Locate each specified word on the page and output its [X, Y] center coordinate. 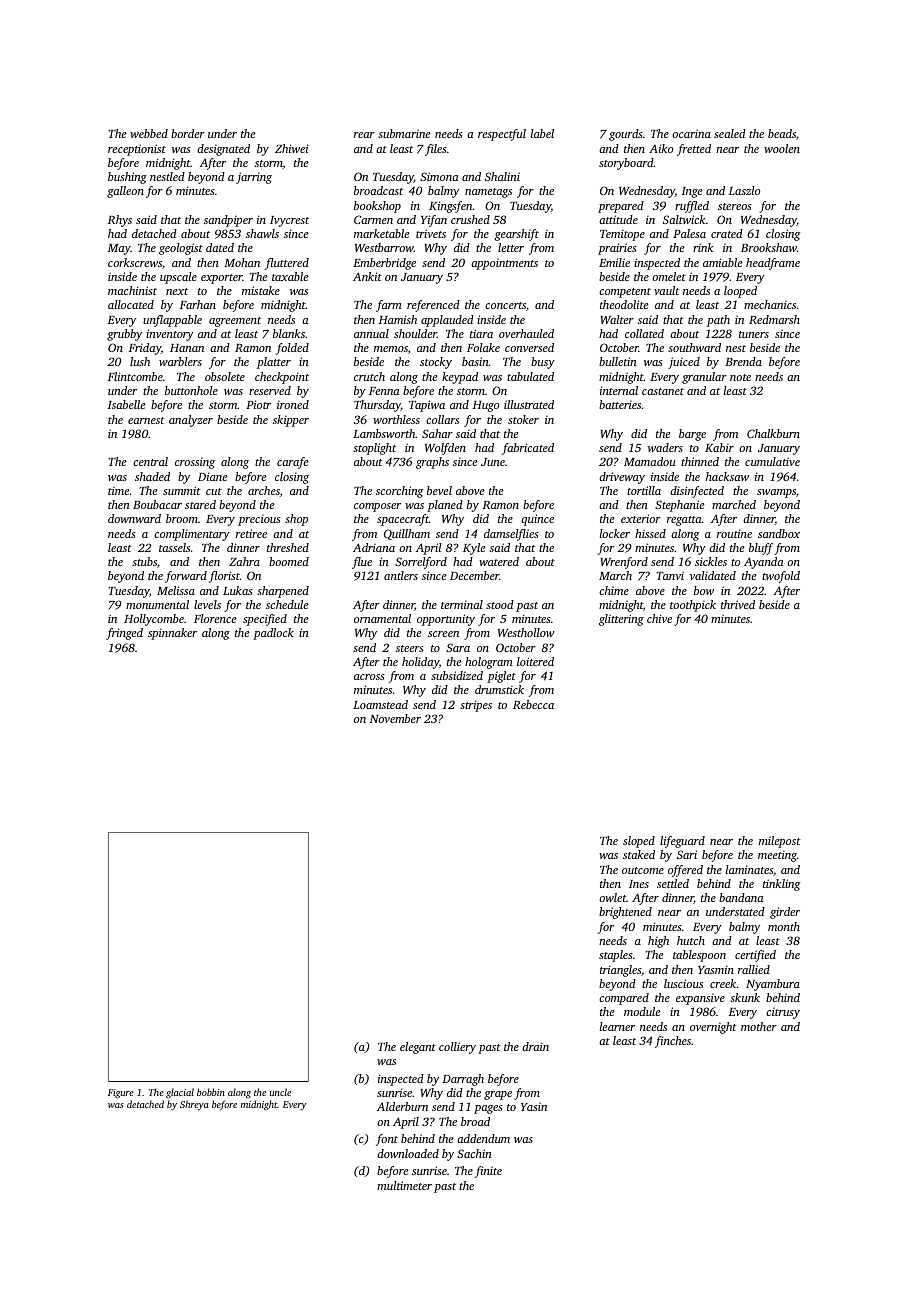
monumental [157, 604]
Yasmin [716, 969]
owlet [612, 897]
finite [488, 1172]
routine [734, 533]
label [542, 133]
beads [782, 133]
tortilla [644, 490]
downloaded [408, 1153]
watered [499, 561]
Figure [121, 1094]
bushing [127, 178]
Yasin [534, 1106]
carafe [292, 463]
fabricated [528, 449]
